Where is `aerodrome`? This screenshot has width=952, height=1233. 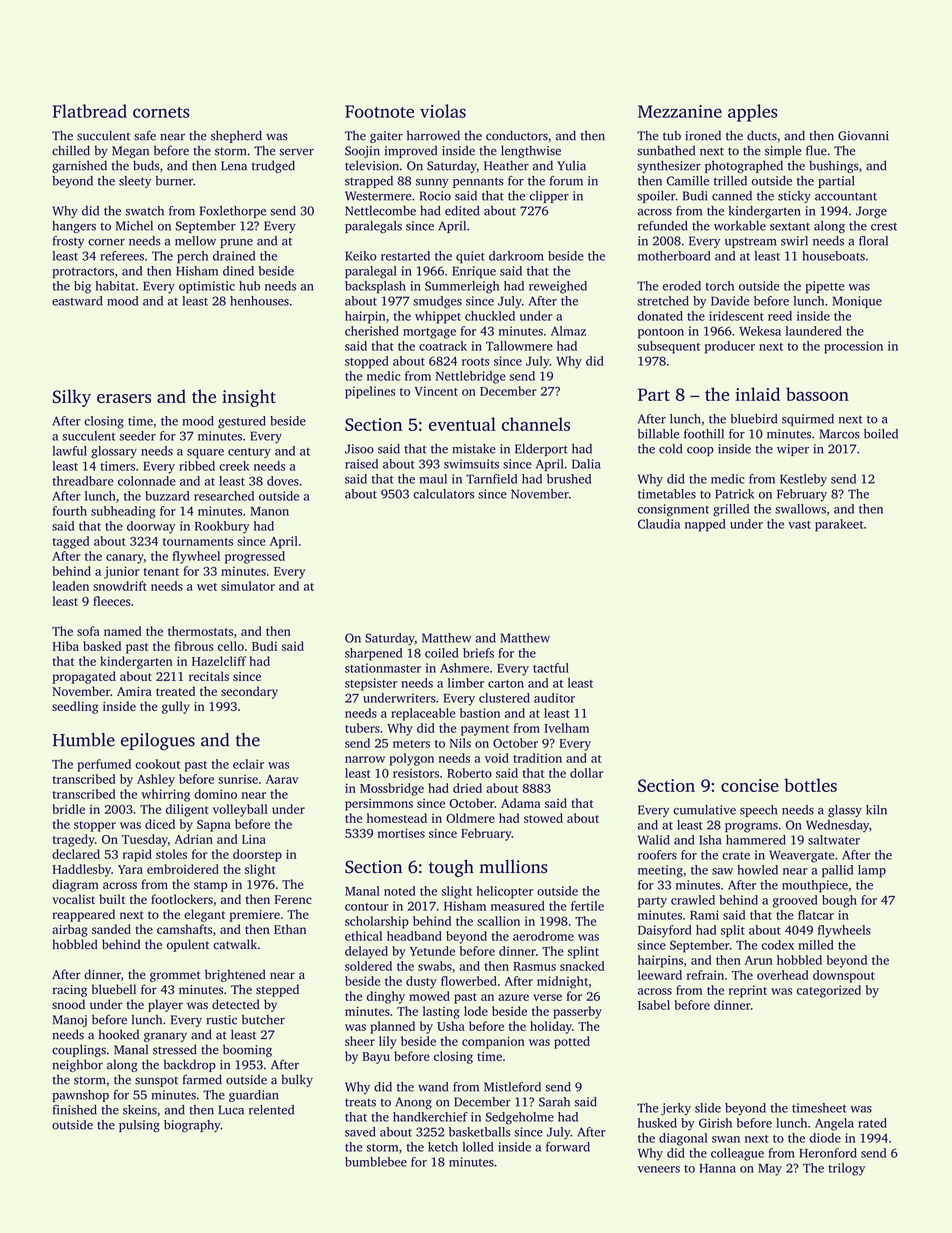
aerodrome is located at coordinates (543, 936).
